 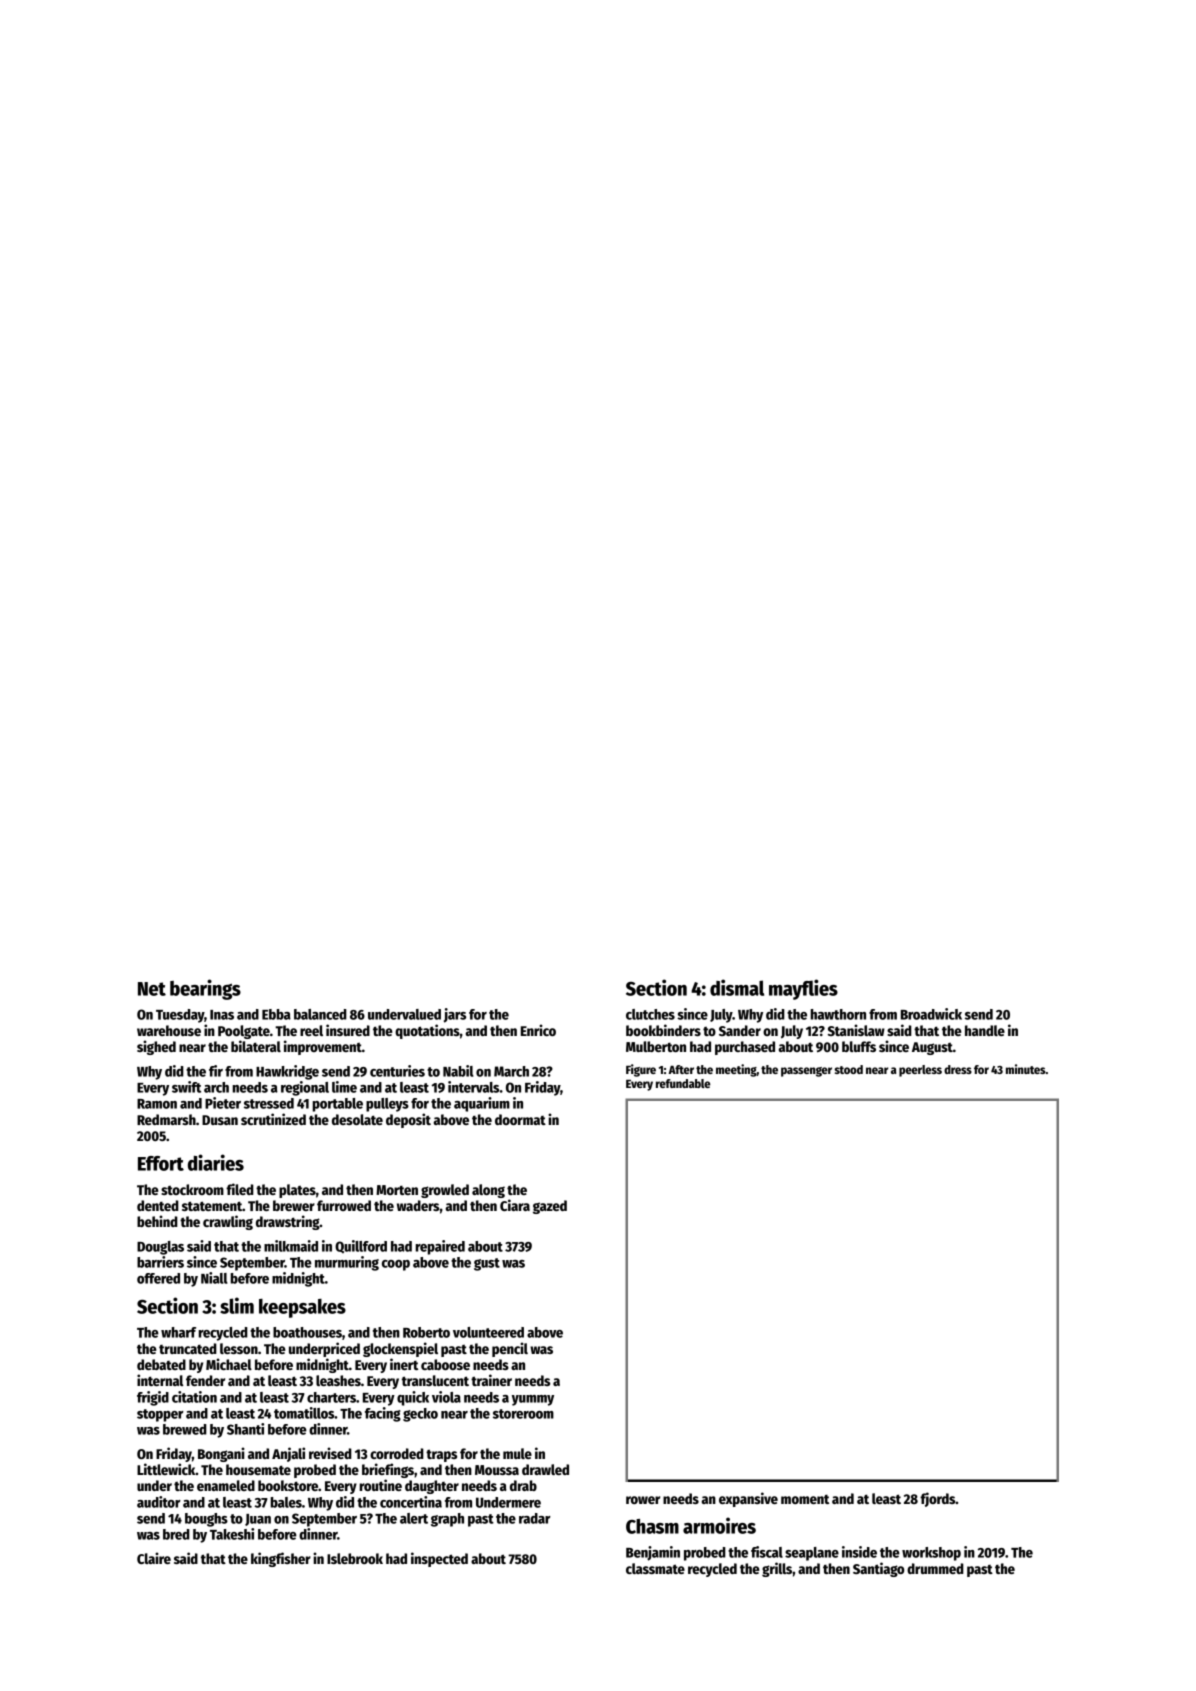 I want to click on Net, so click(x=152, y=989).
